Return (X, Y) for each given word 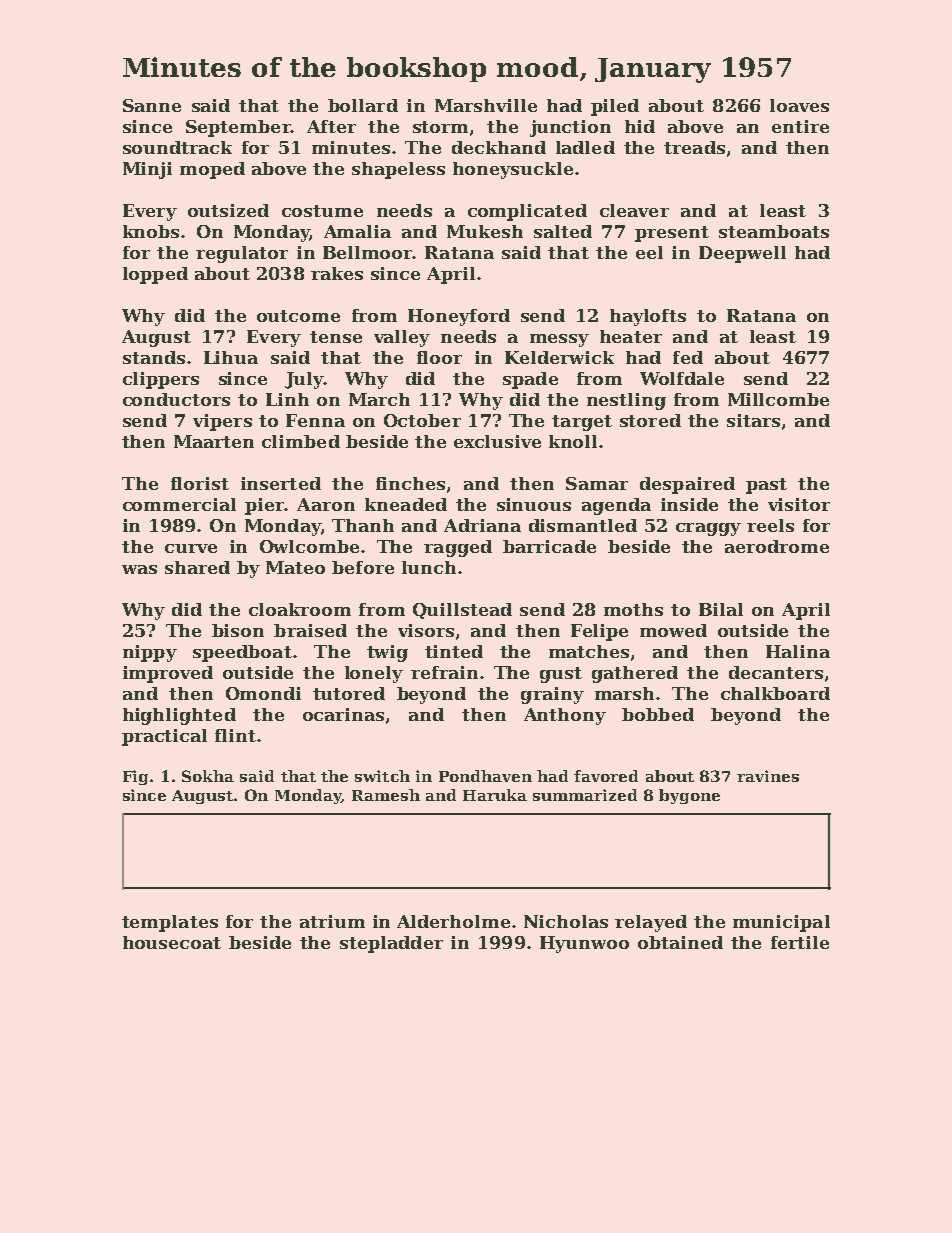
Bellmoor (368, 252)
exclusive (497, 441)
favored (606, 776)
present (672, 234)
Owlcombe (309, 546)
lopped (155, 275)
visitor (799, 504)
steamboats (774, 231)
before (363, 567)
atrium (332, 921)
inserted (281, 483)
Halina (798, 651)
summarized (585, 795)
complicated (527, 212)
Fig (135, 777)
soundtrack (177, 147)
